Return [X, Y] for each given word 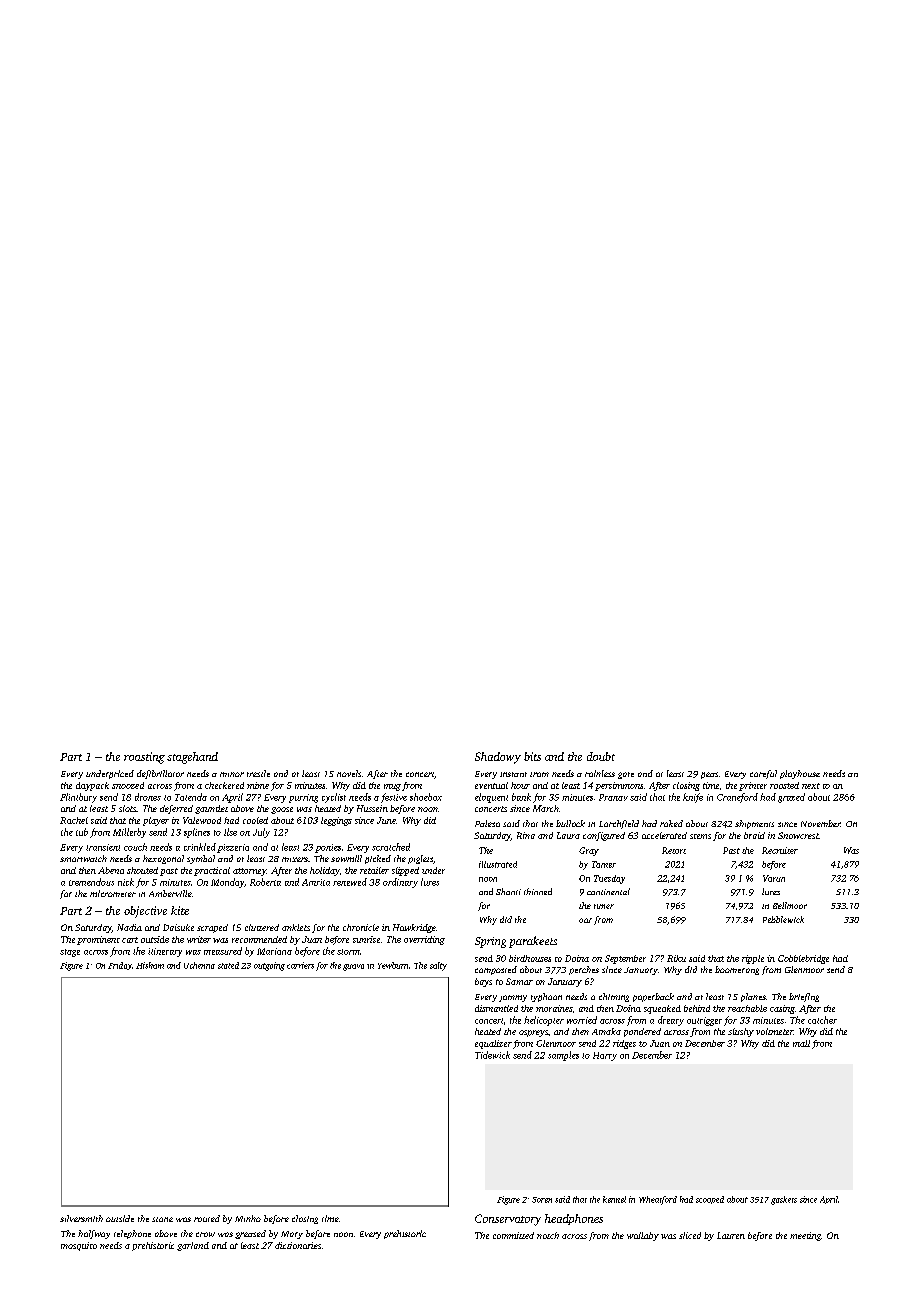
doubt [601, 756]
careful [763, 774]
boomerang [737, 970]
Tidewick [492, 1055]
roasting [144, 758]
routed [207, 1218]
